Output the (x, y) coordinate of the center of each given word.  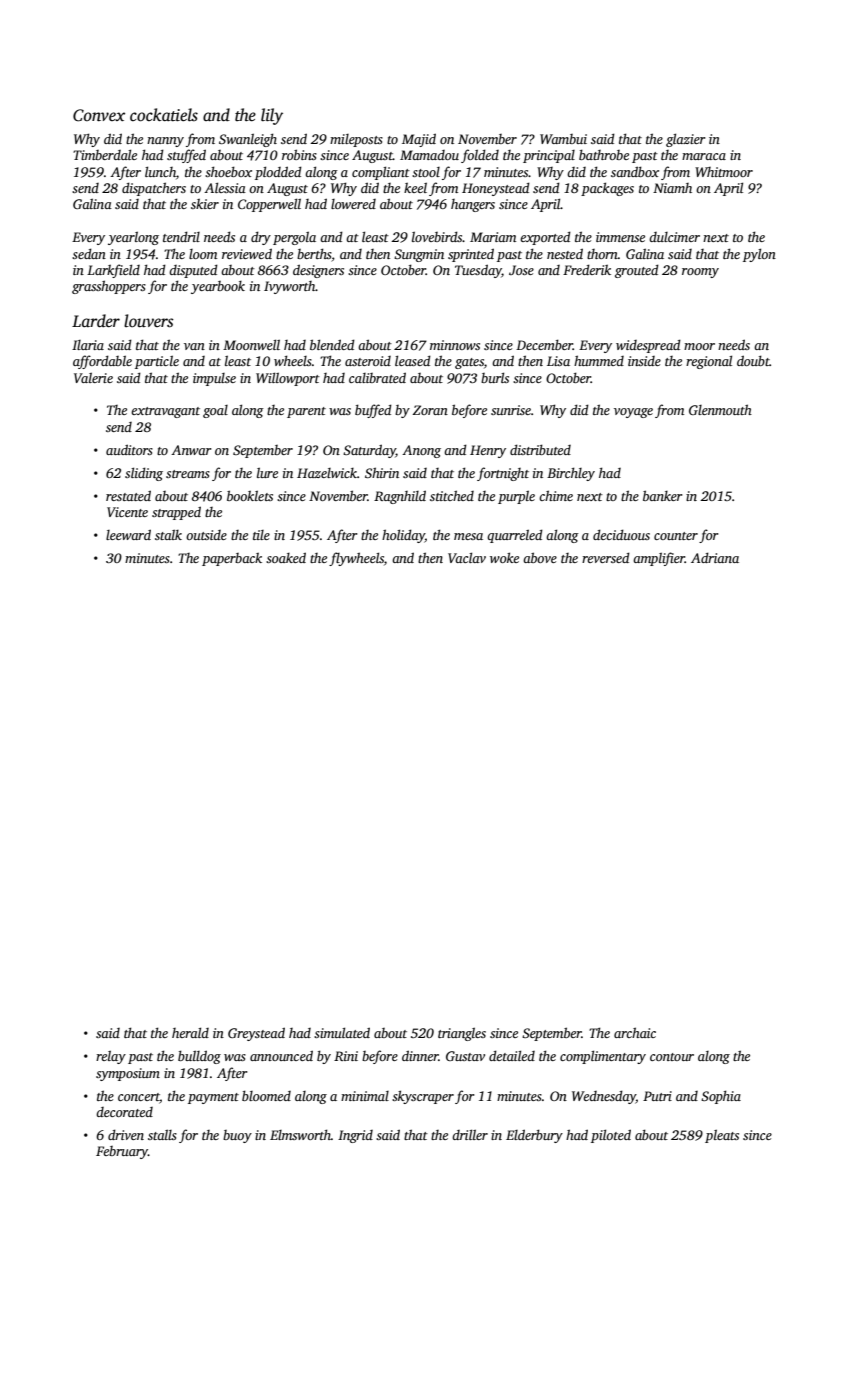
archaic (635, 1032)
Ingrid (355, 1136)
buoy (237, 1136)
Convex (99, 115)
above (540, 557)
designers (318, 271)
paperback (232, 559)
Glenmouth (720, 409)
